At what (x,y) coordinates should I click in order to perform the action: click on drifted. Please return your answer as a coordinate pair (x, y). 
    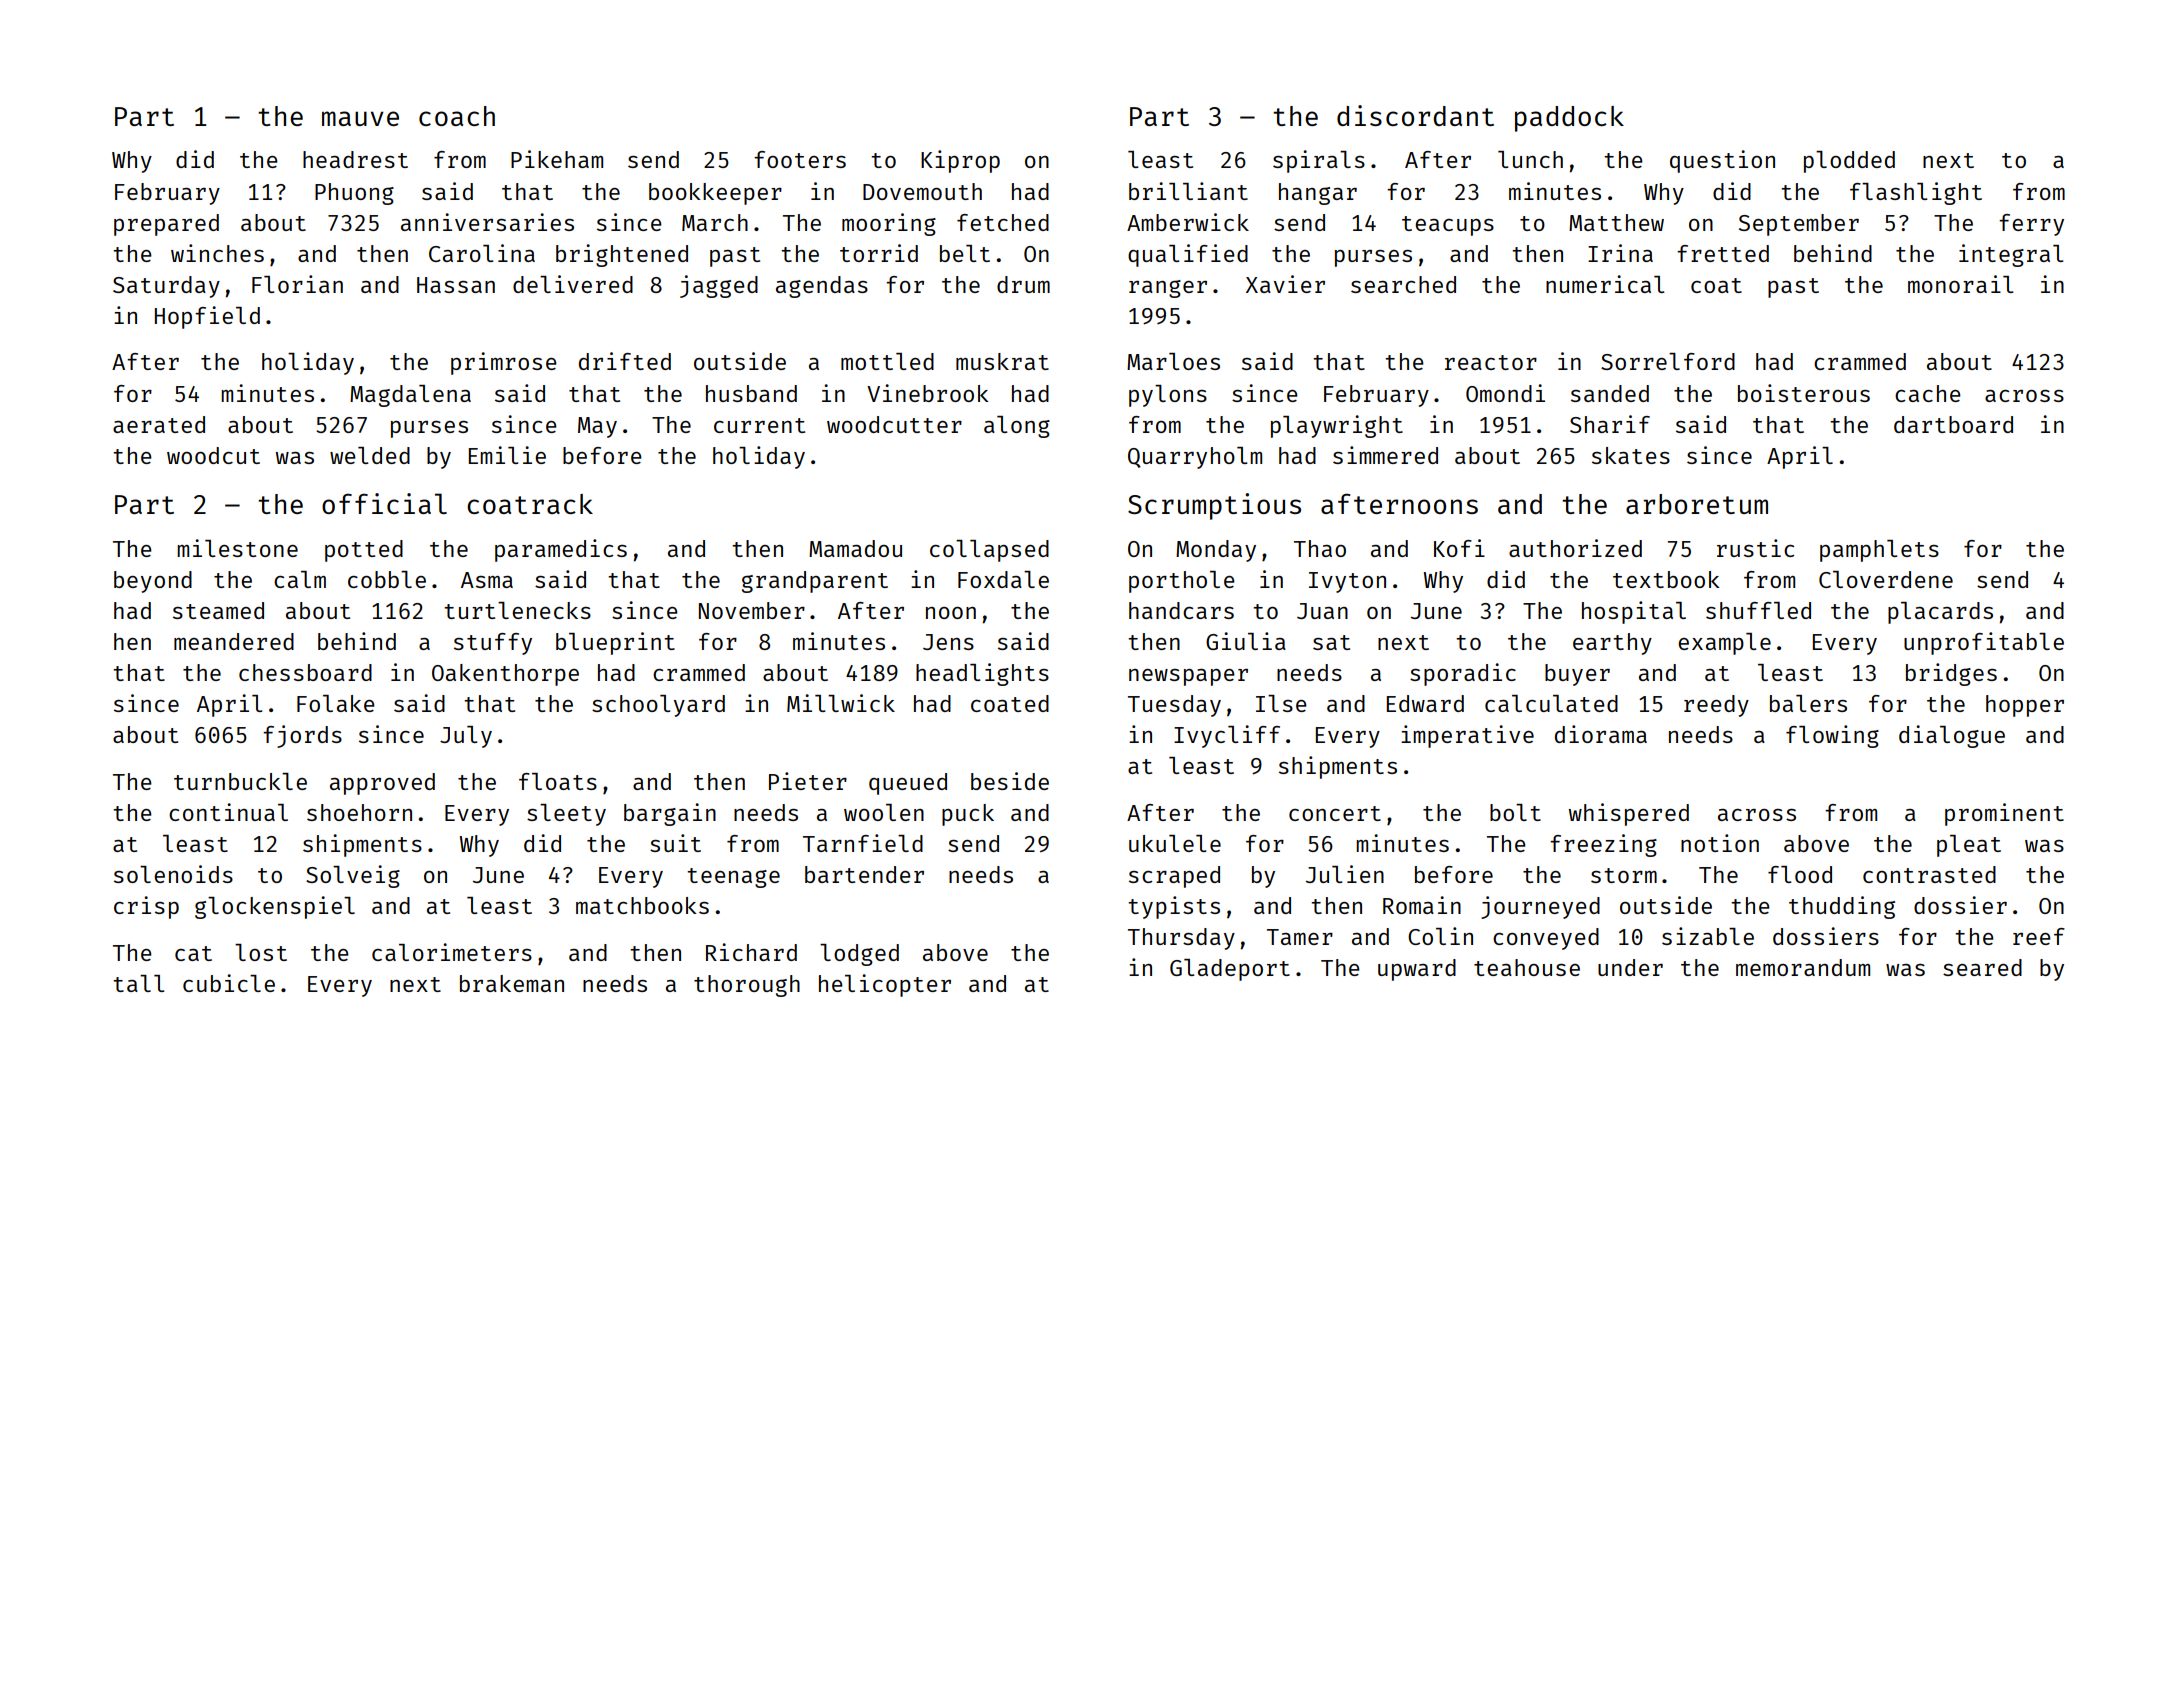
    Looking at the image, I should click on (625, 361).
